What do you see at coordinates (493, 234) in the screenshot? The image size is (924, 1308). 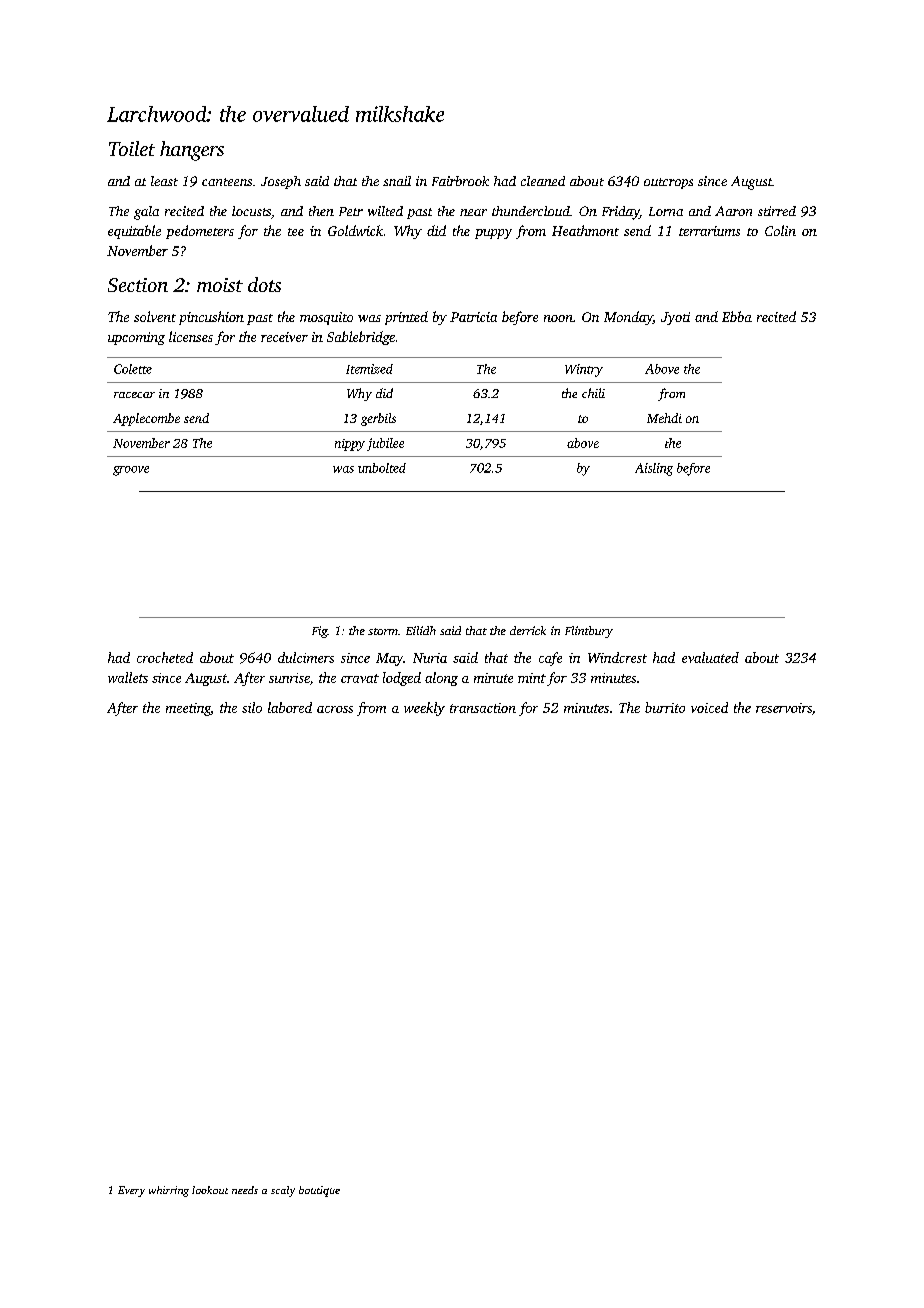 I see `puppy` at bounding box center [493, 234].
